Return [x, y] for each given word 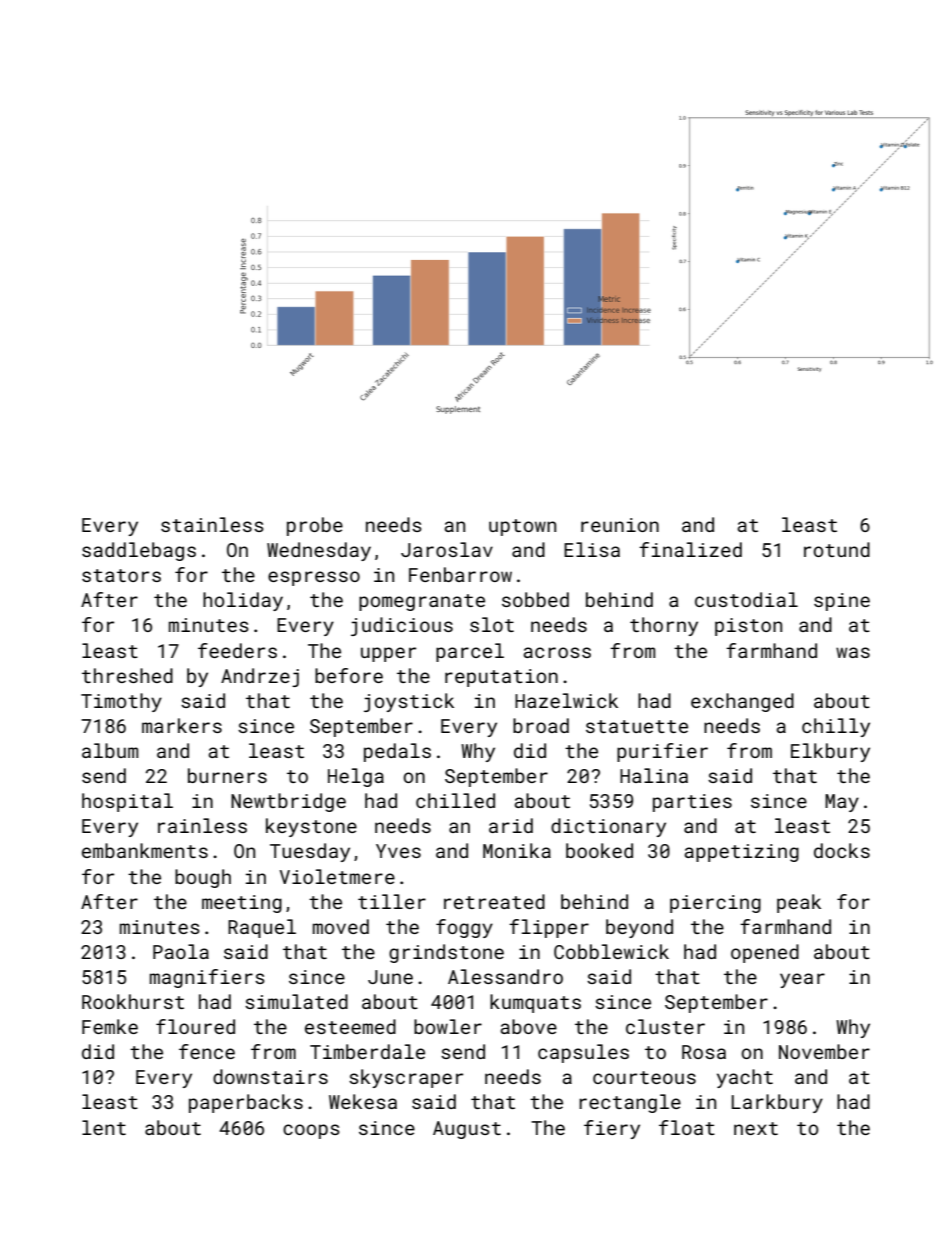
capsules [583, 1053]
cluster [665, 1026]
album [110, 750]
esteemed [350, 1026]
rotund [837, 549]
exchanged [742, 702]
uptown [522, 527]
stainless [212, 524]
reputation [501, 678]
